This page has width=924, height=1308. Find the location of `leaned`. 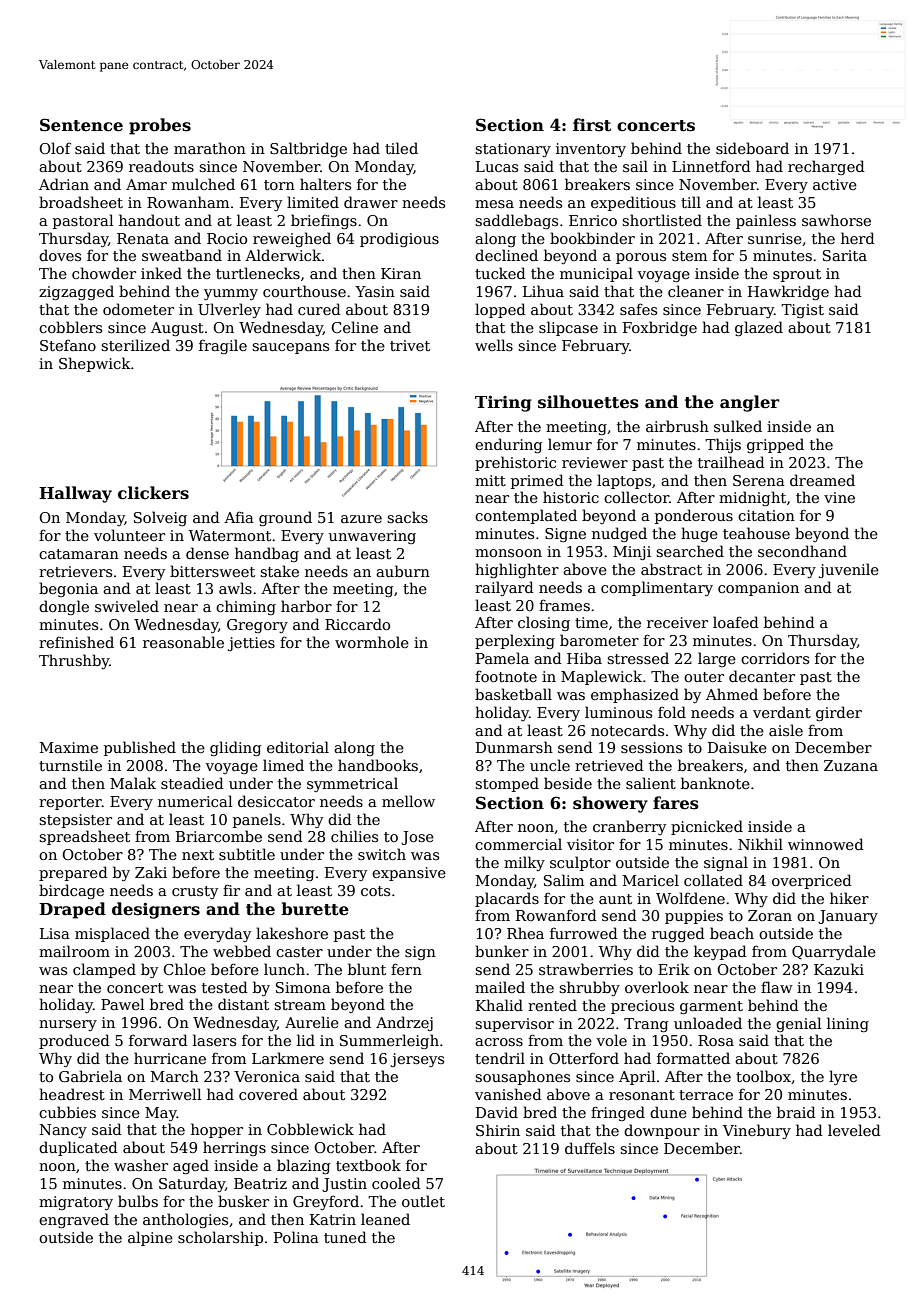

leaned is located at coordinates (385, 1219).
